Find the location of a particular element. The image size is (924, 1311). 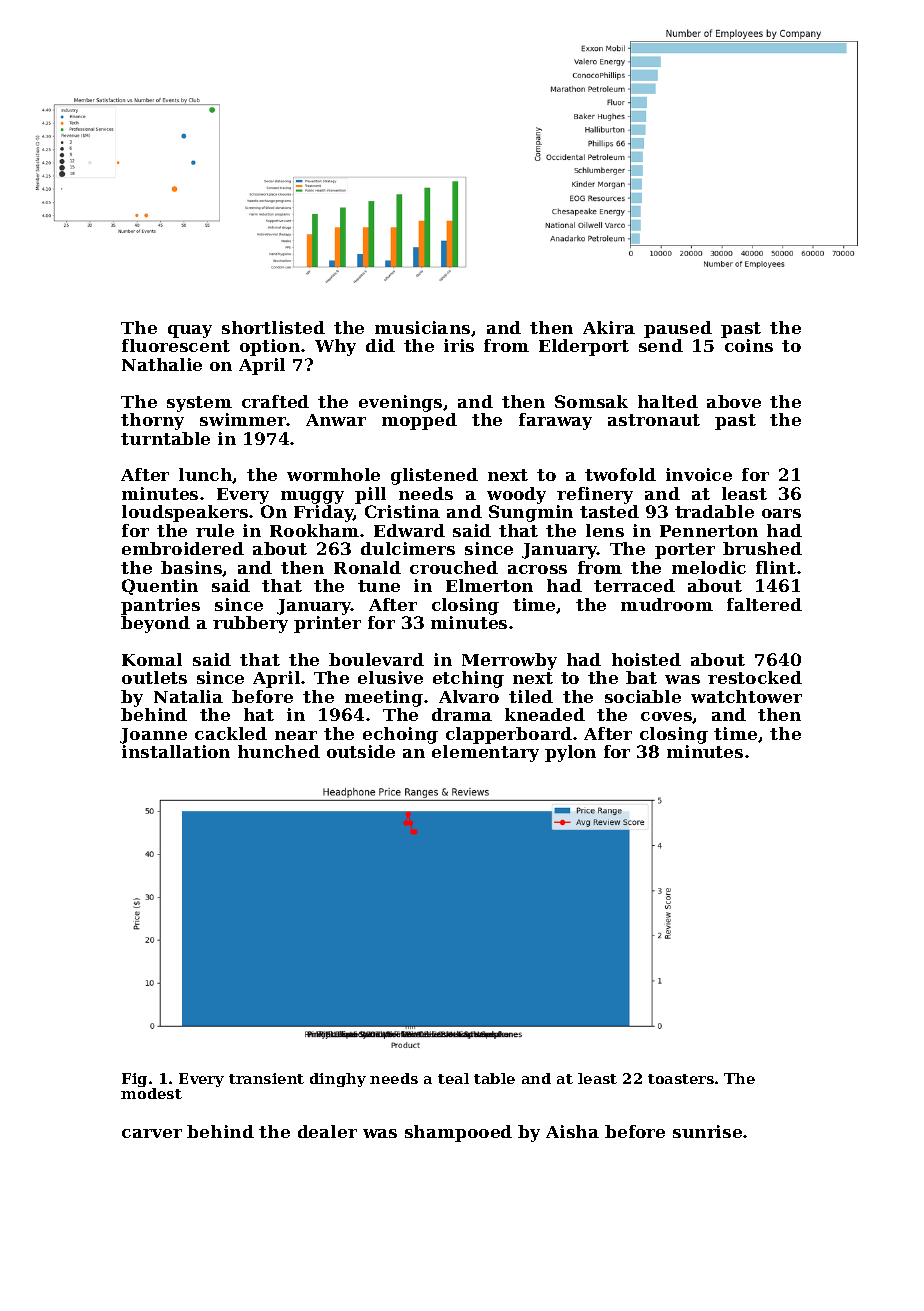

installation is located at coordinates (176, 751).
